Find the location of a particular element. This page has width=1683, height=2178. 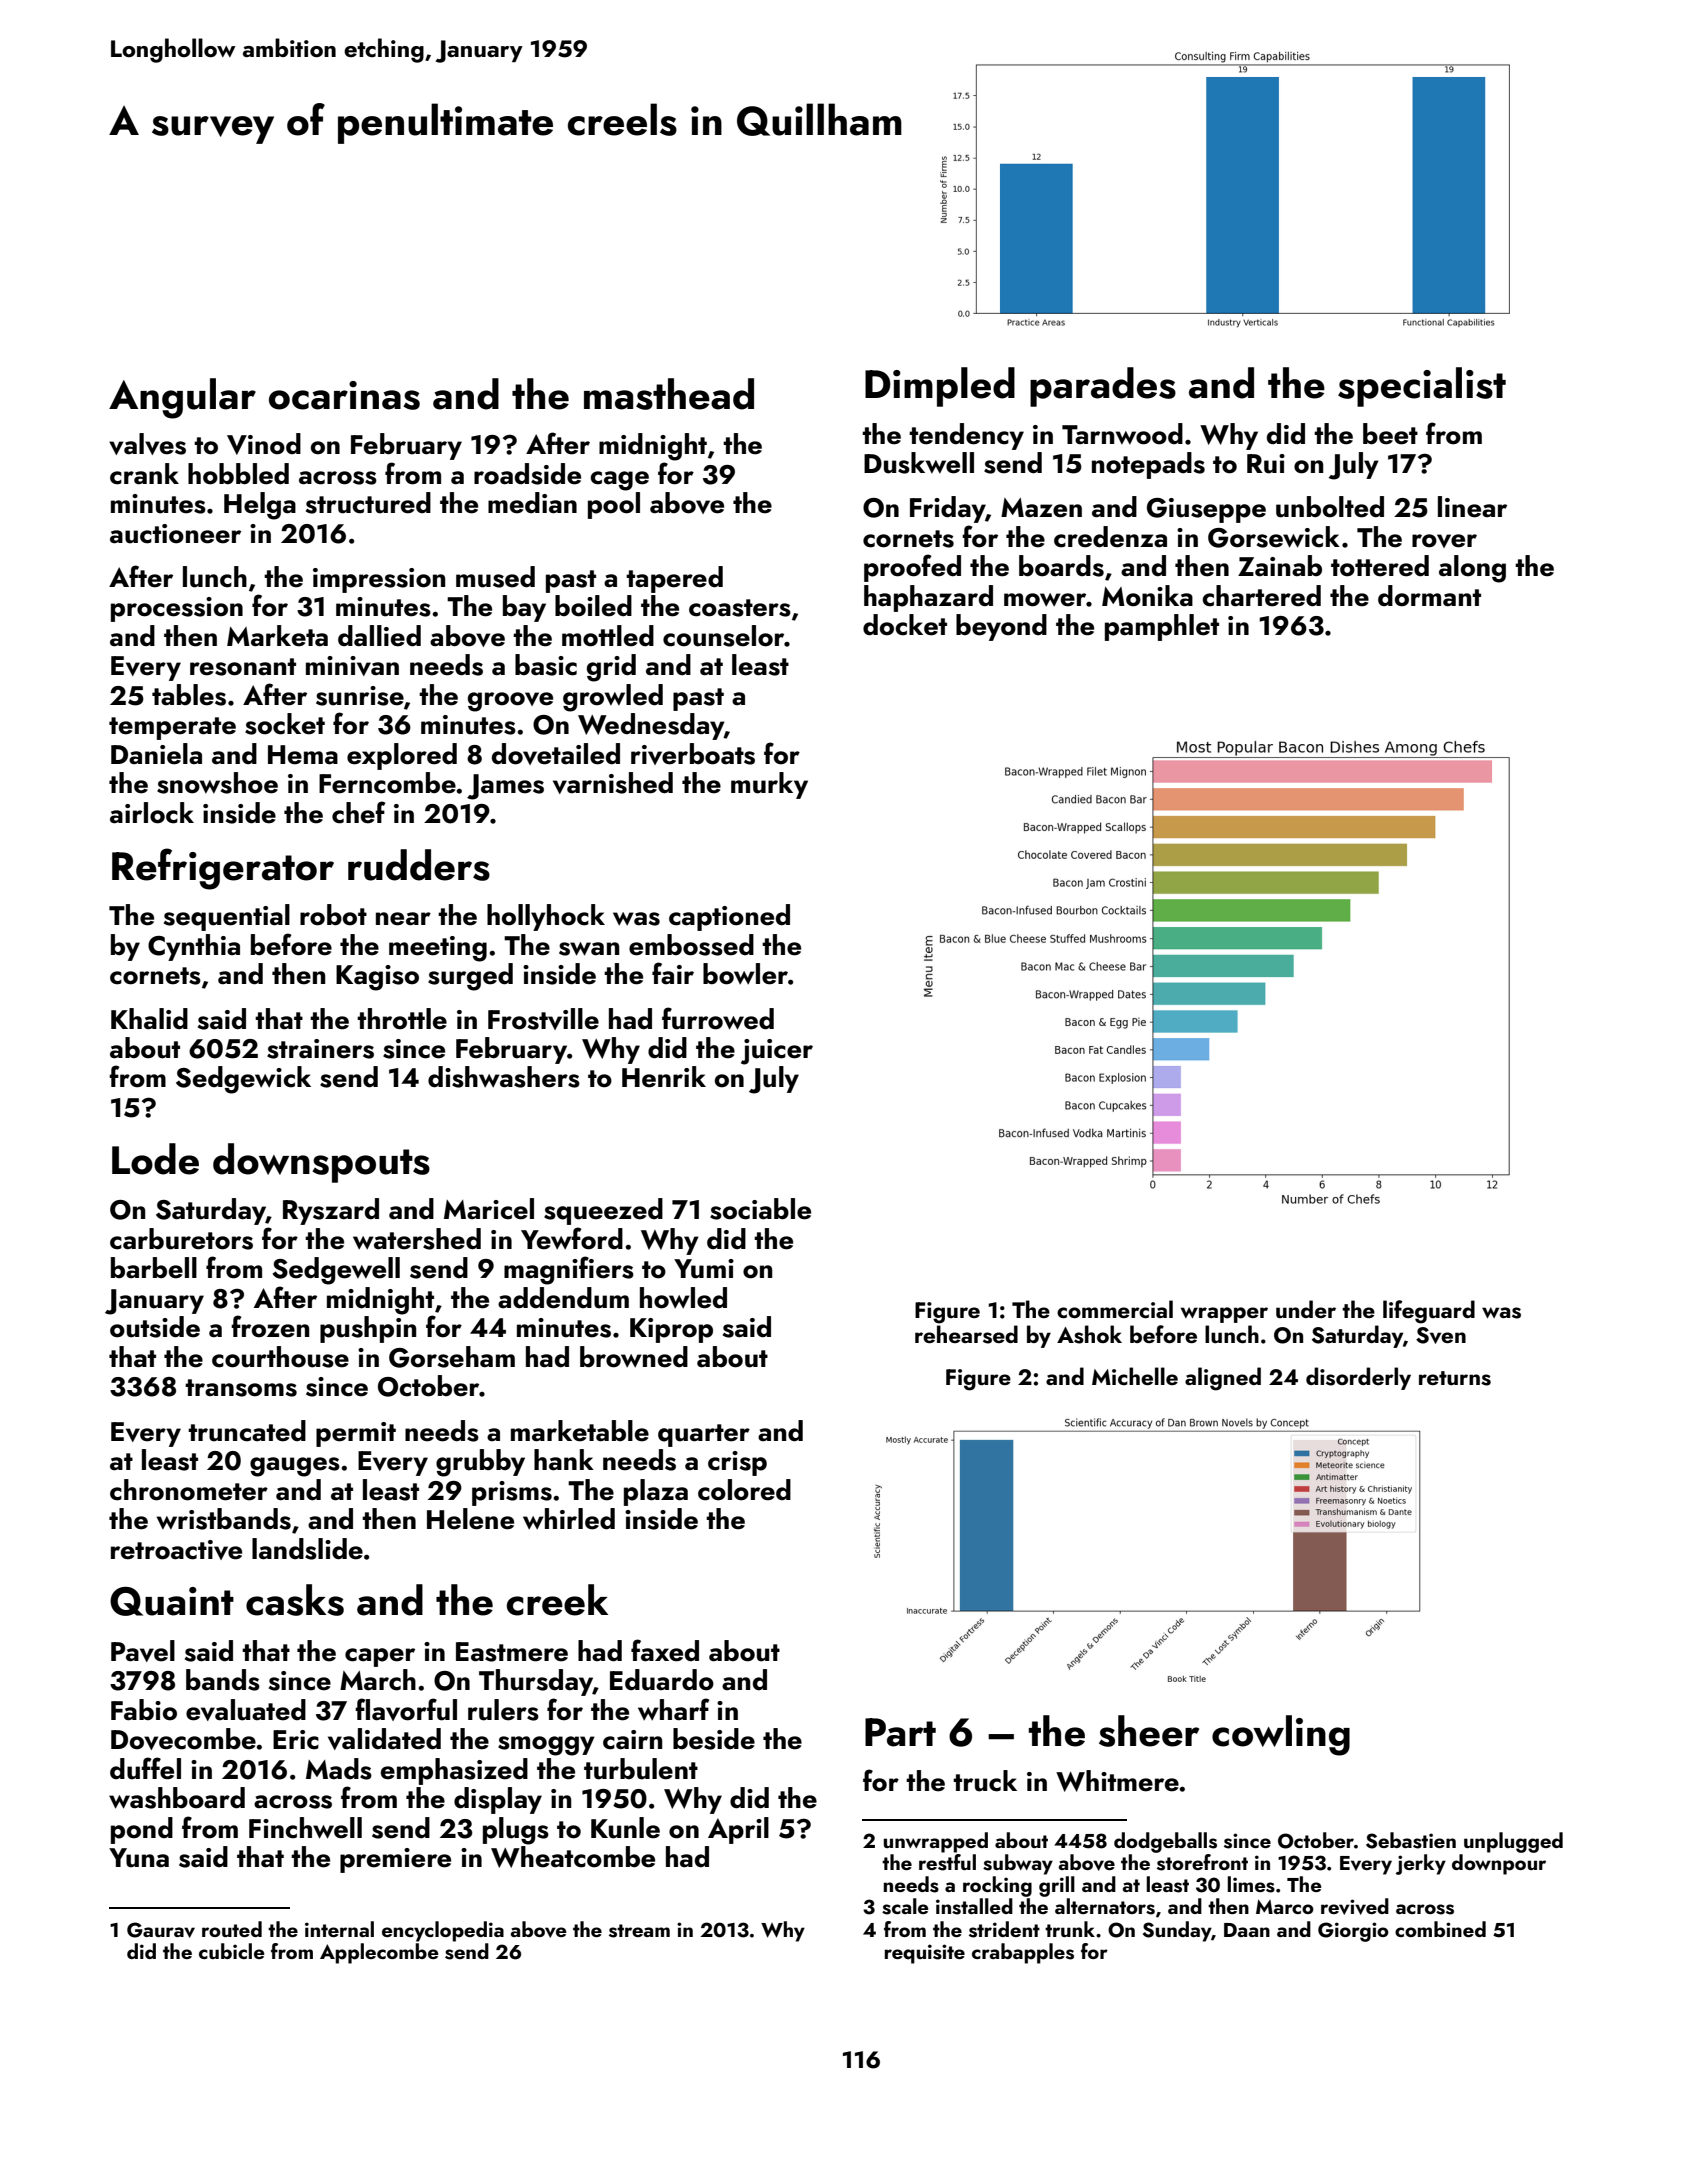

roadside is located at coordinates (527, 474).
